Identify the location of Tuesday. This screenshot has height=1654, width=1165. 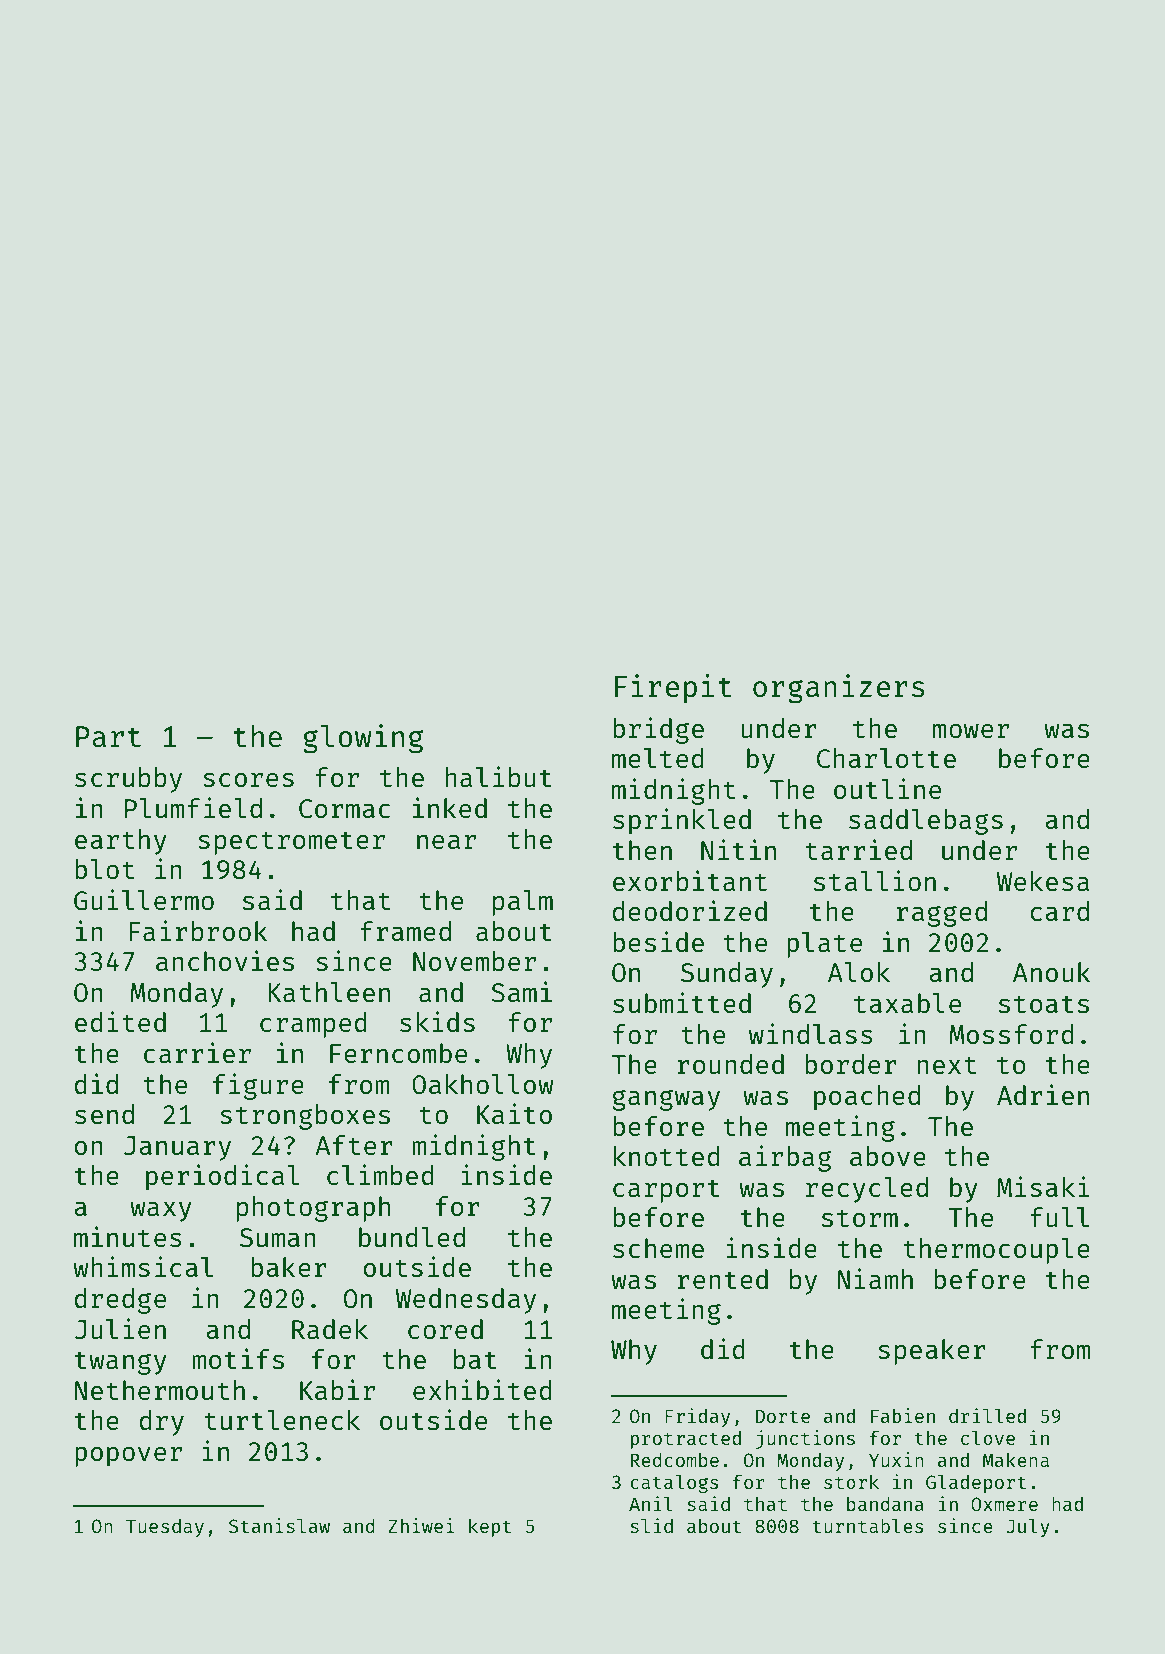
(165, 1527).
